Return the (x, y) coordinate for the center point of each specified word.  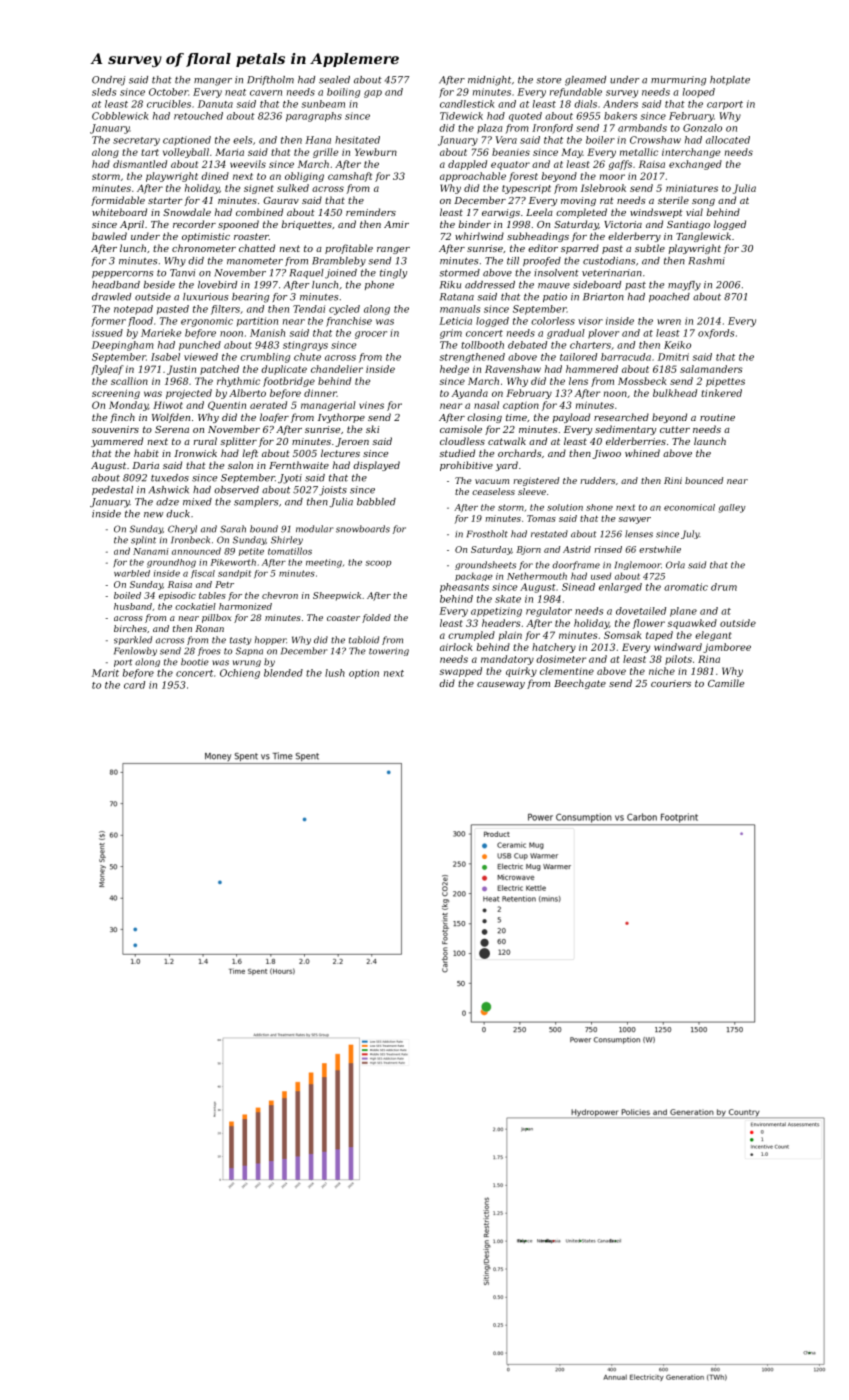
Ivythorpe (341, 418)
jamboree (727, 648)
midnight (489, 81)
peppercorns (122, 274)
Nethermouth (537, 576)
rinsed (608, 549)
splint (143, 540)
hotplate (730, 80)
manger (213, 82)
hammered (592, 369)
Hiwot (168, 405)
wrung (247, 663)
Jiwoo (606, 454)
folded (376, 618)
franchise (349, 322)
